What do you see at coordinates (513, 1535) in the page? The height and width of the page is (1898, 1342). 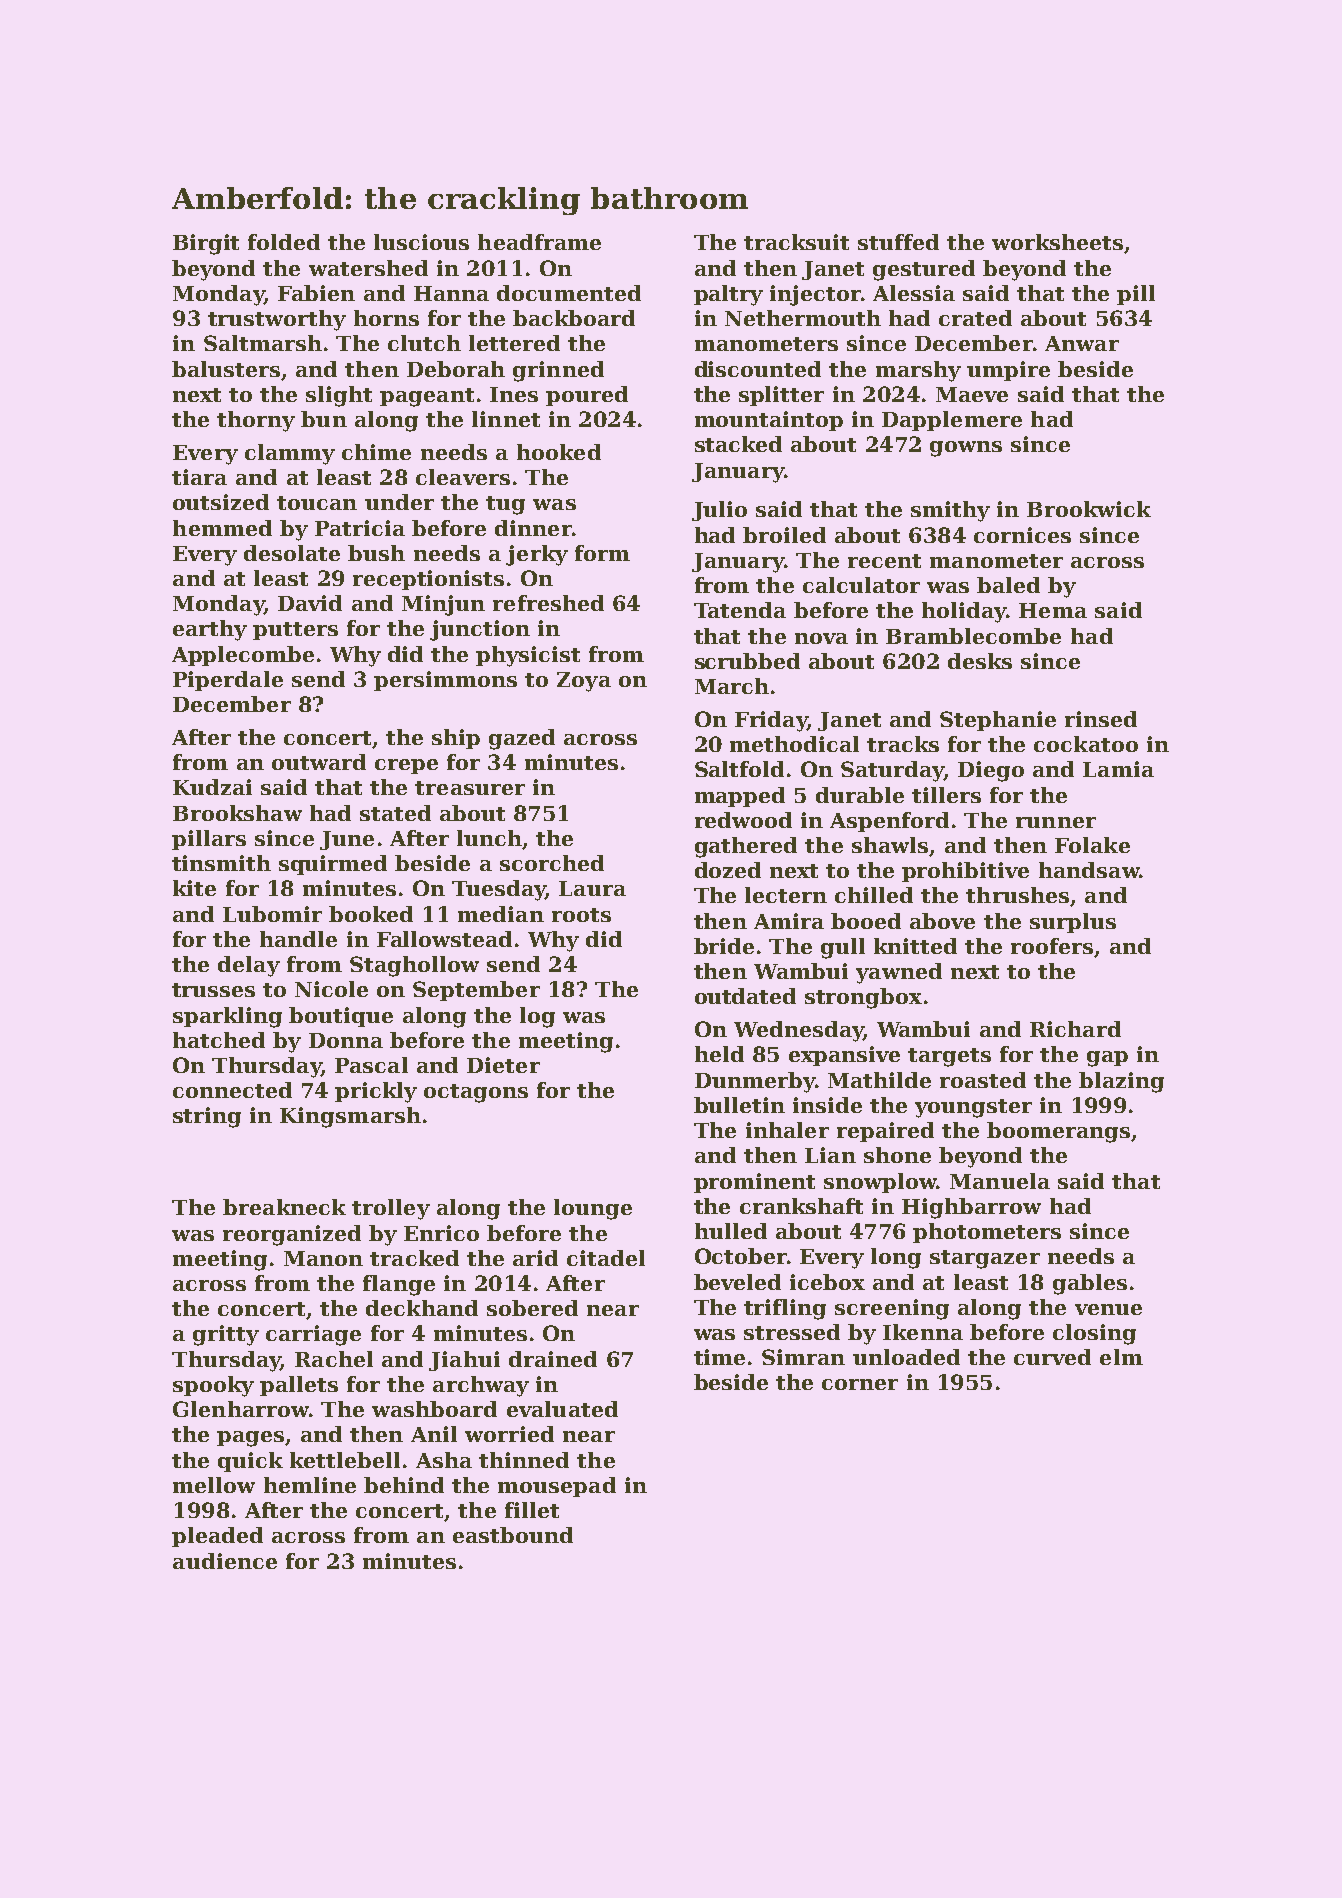 I see `eastbound` at bounding box center [513, 1535].
